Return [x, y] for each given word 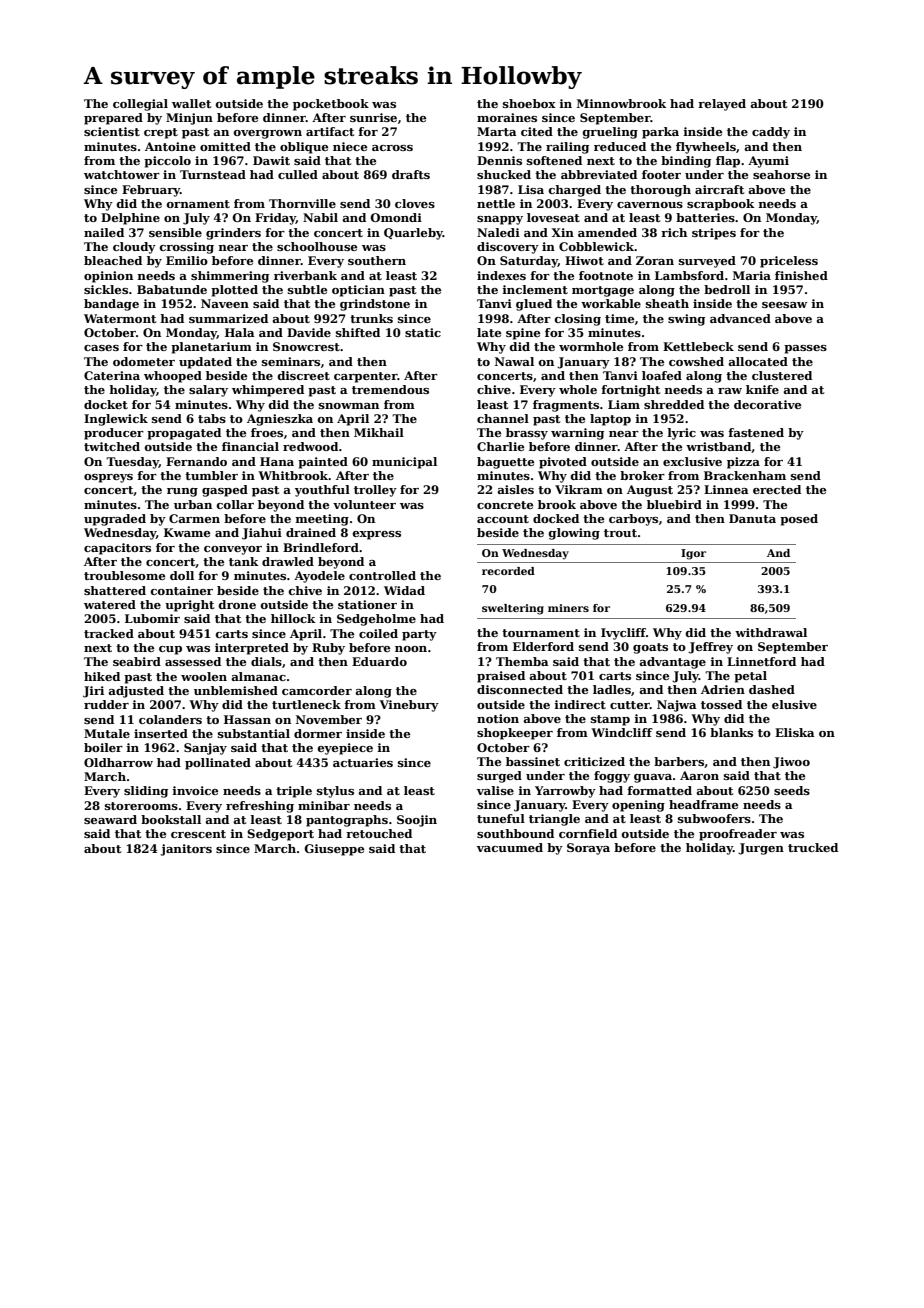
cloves [415, 203]
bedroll [727, 289]
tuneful [501, 818]
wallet [191, 103]
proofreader [738, 835]
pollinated [218, 764]
